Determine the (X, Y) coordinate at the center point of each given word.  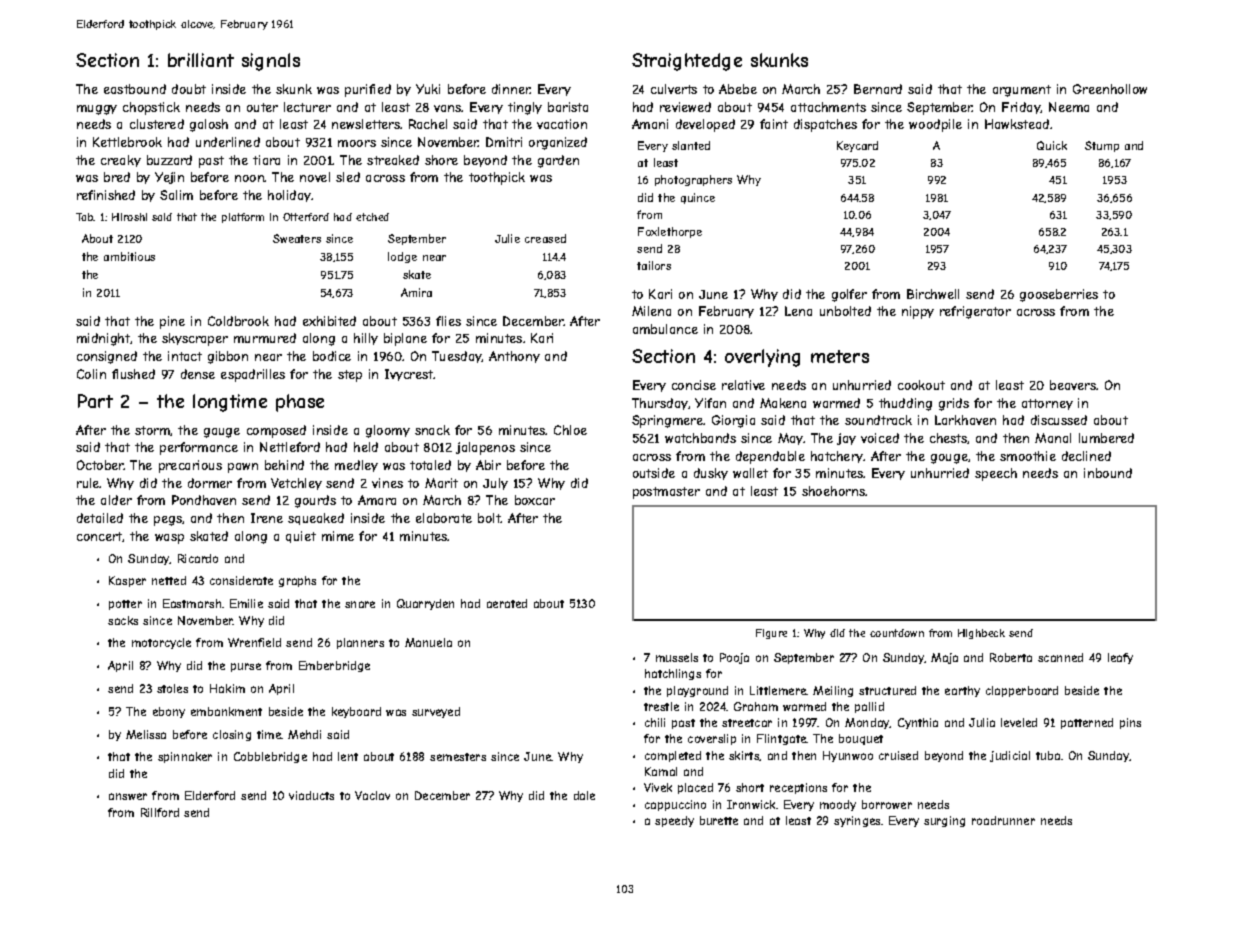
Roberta (1011, 657)
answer (128, 796)
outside (654, 473)
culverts (674, 89)
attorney (1047, 404)
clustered (157, 124)
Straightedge (687, 62)
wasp (169, 539)
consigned (107, 357)
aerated (507, 603)
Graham (756, 706)
